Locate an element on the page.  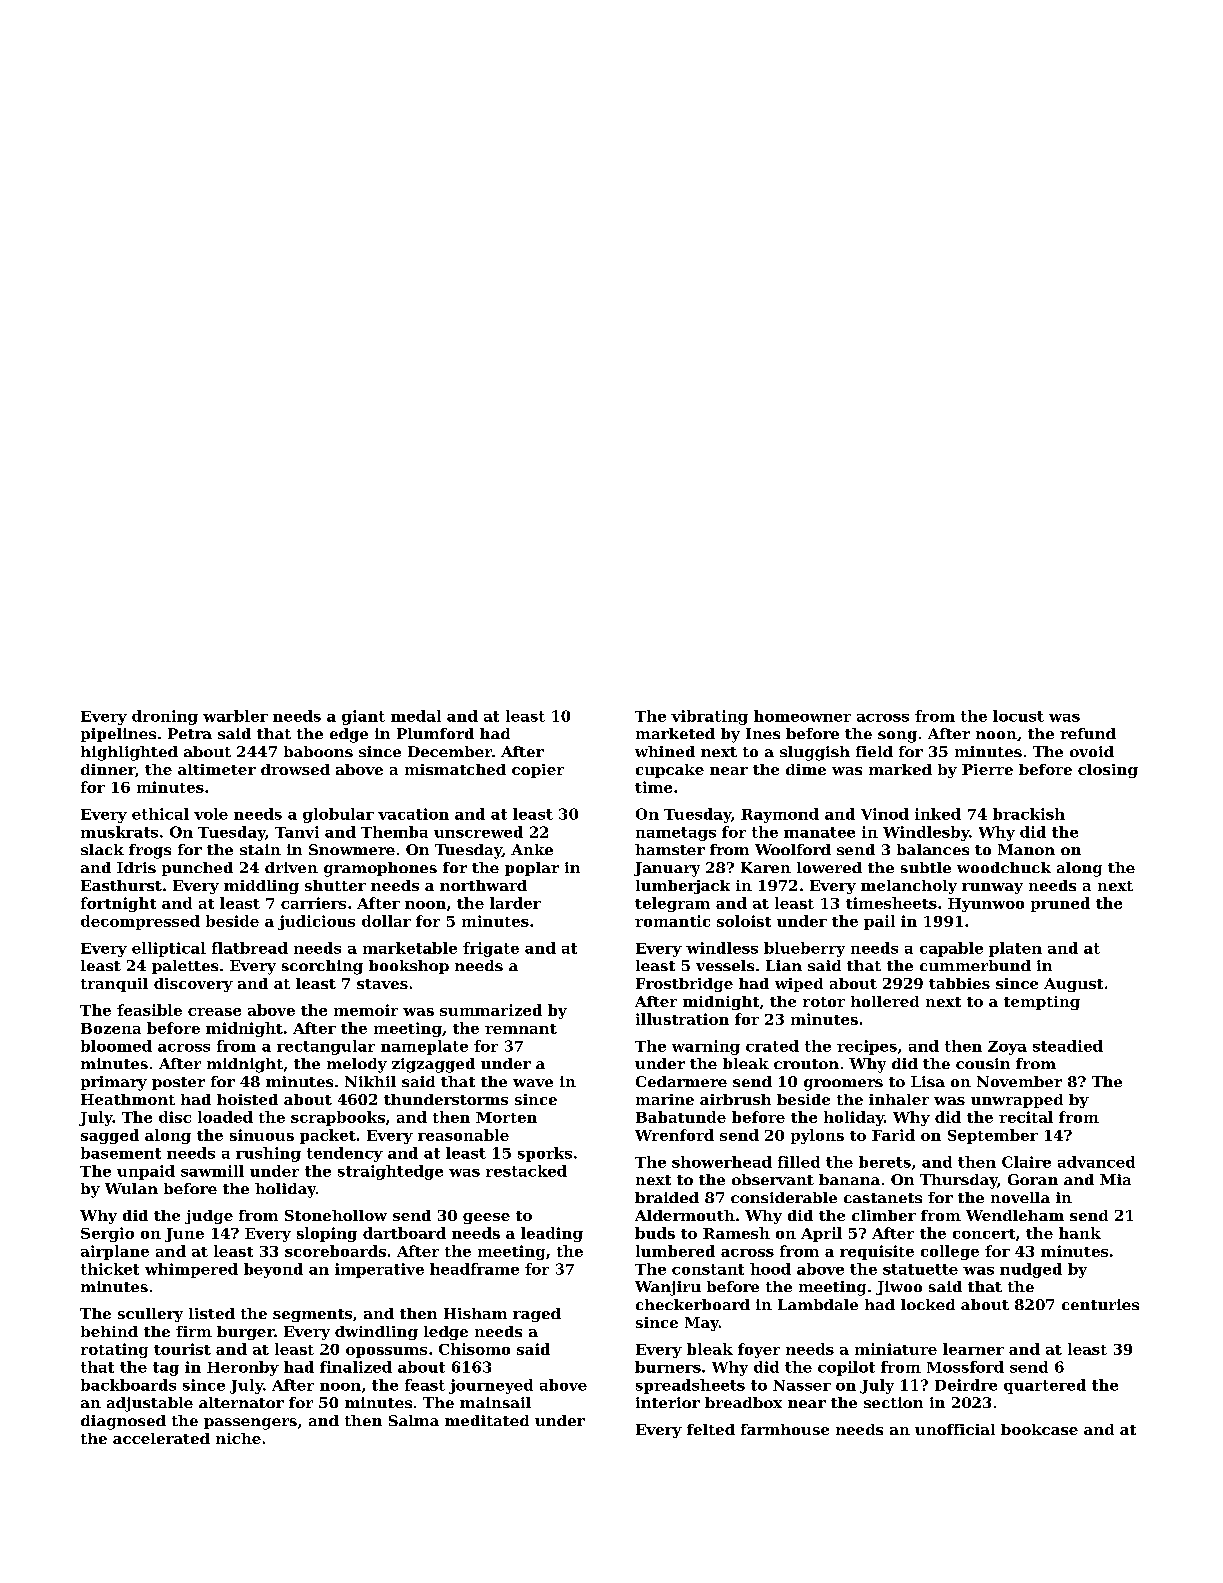
recital is located at coordinates (1026, 1117).
